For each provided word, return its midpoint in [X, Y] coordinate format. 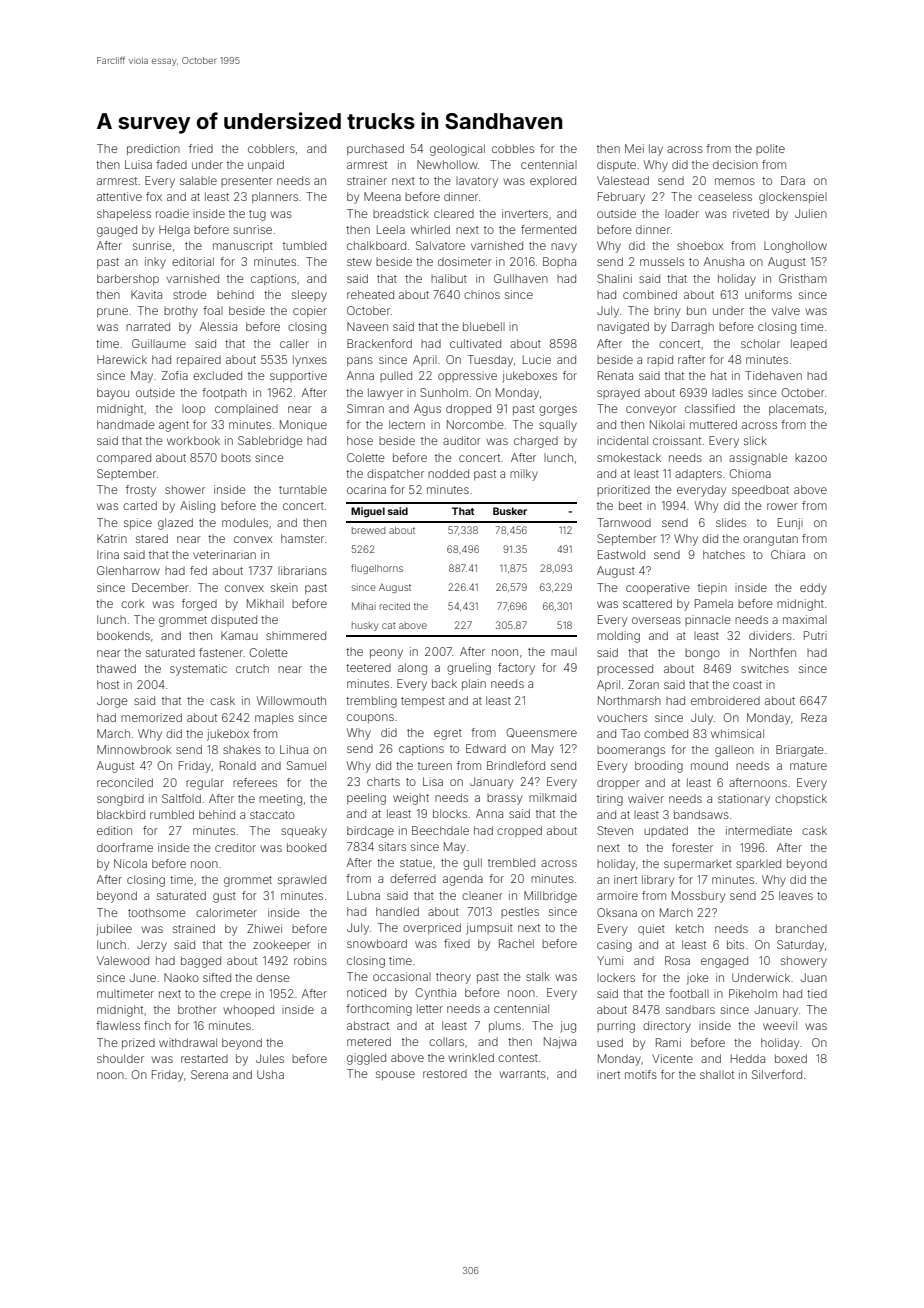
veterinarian [224, 554]
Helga [174, 231]
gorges [558, 411]
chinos [482, 294]
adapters [698, 474]
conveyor [651, 411]
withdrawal [188, 1042]
